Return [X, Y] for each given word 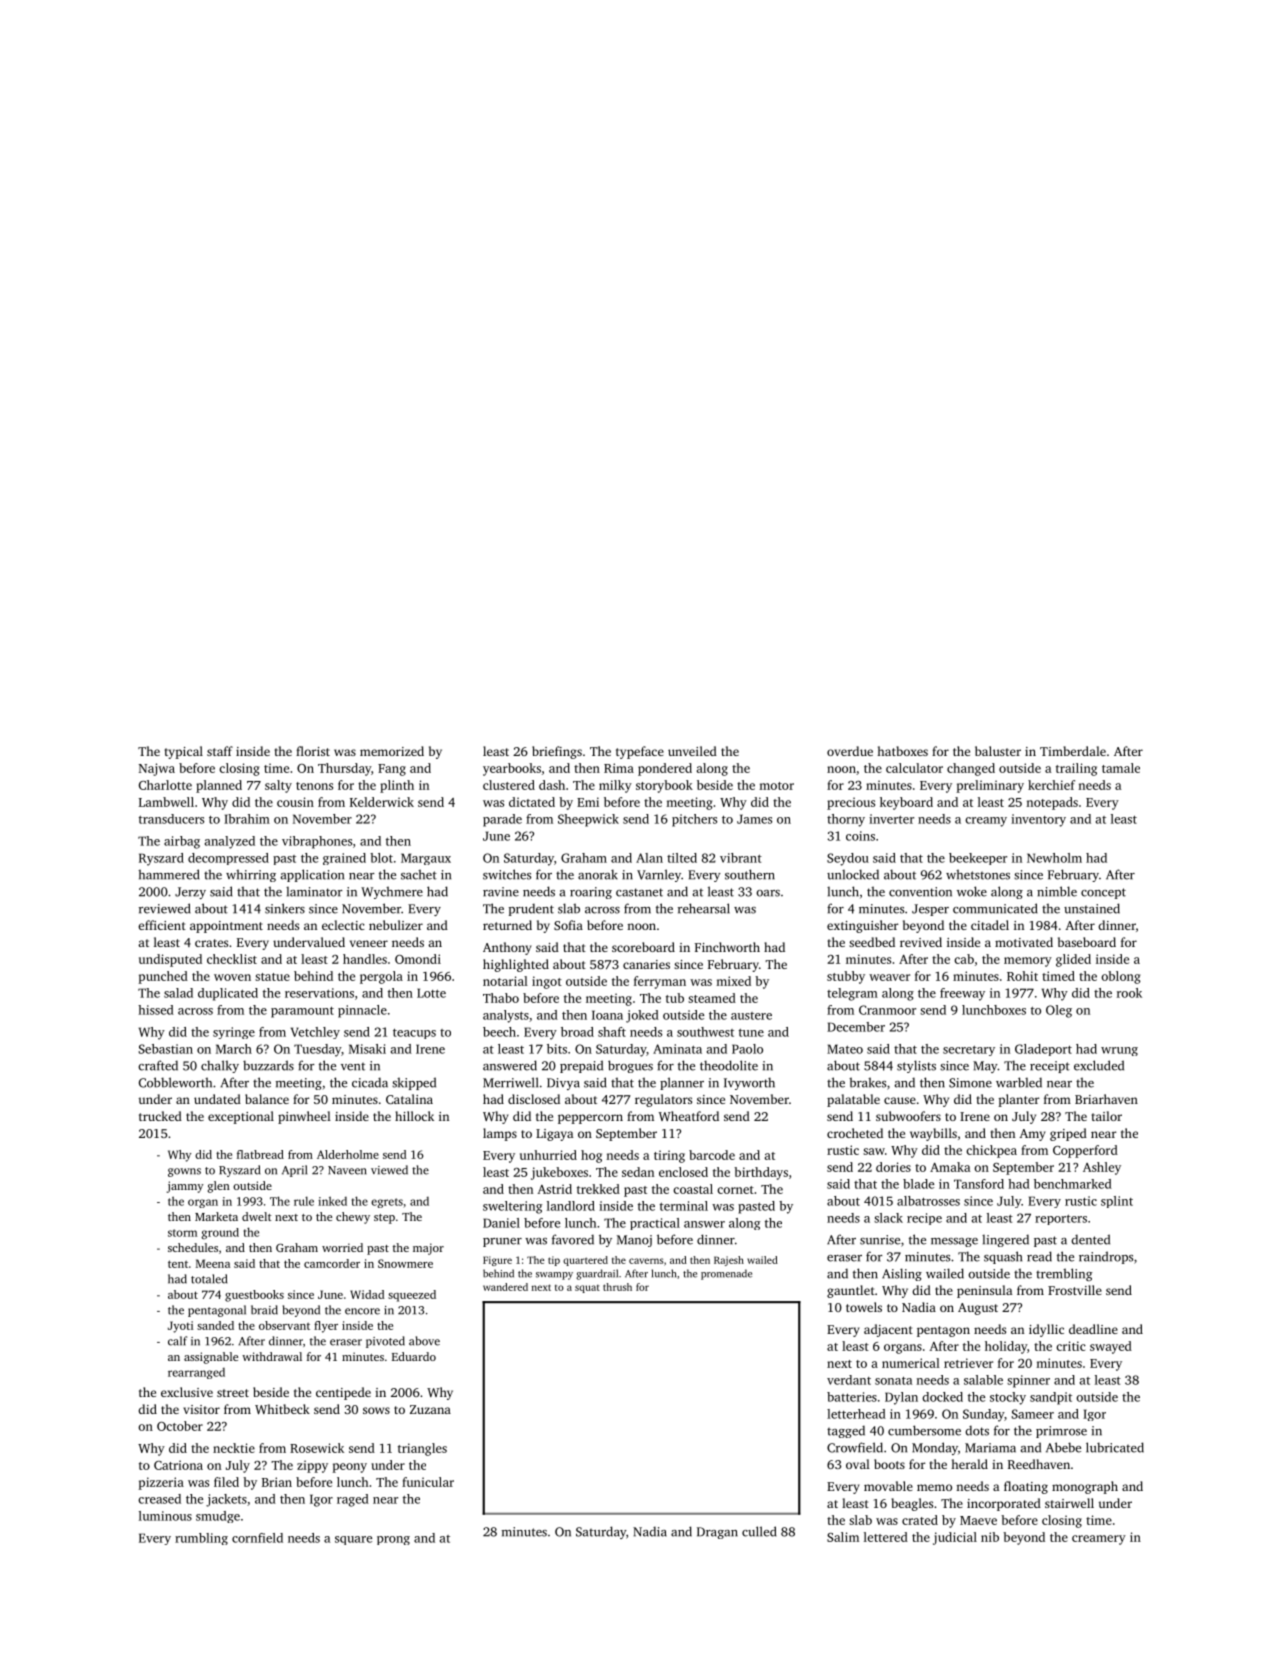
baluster [998, 751]
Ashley [1102, 1168]
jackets [226, 1500]
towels [864, 1307]
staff [220, 751]
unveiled [692, 751]
